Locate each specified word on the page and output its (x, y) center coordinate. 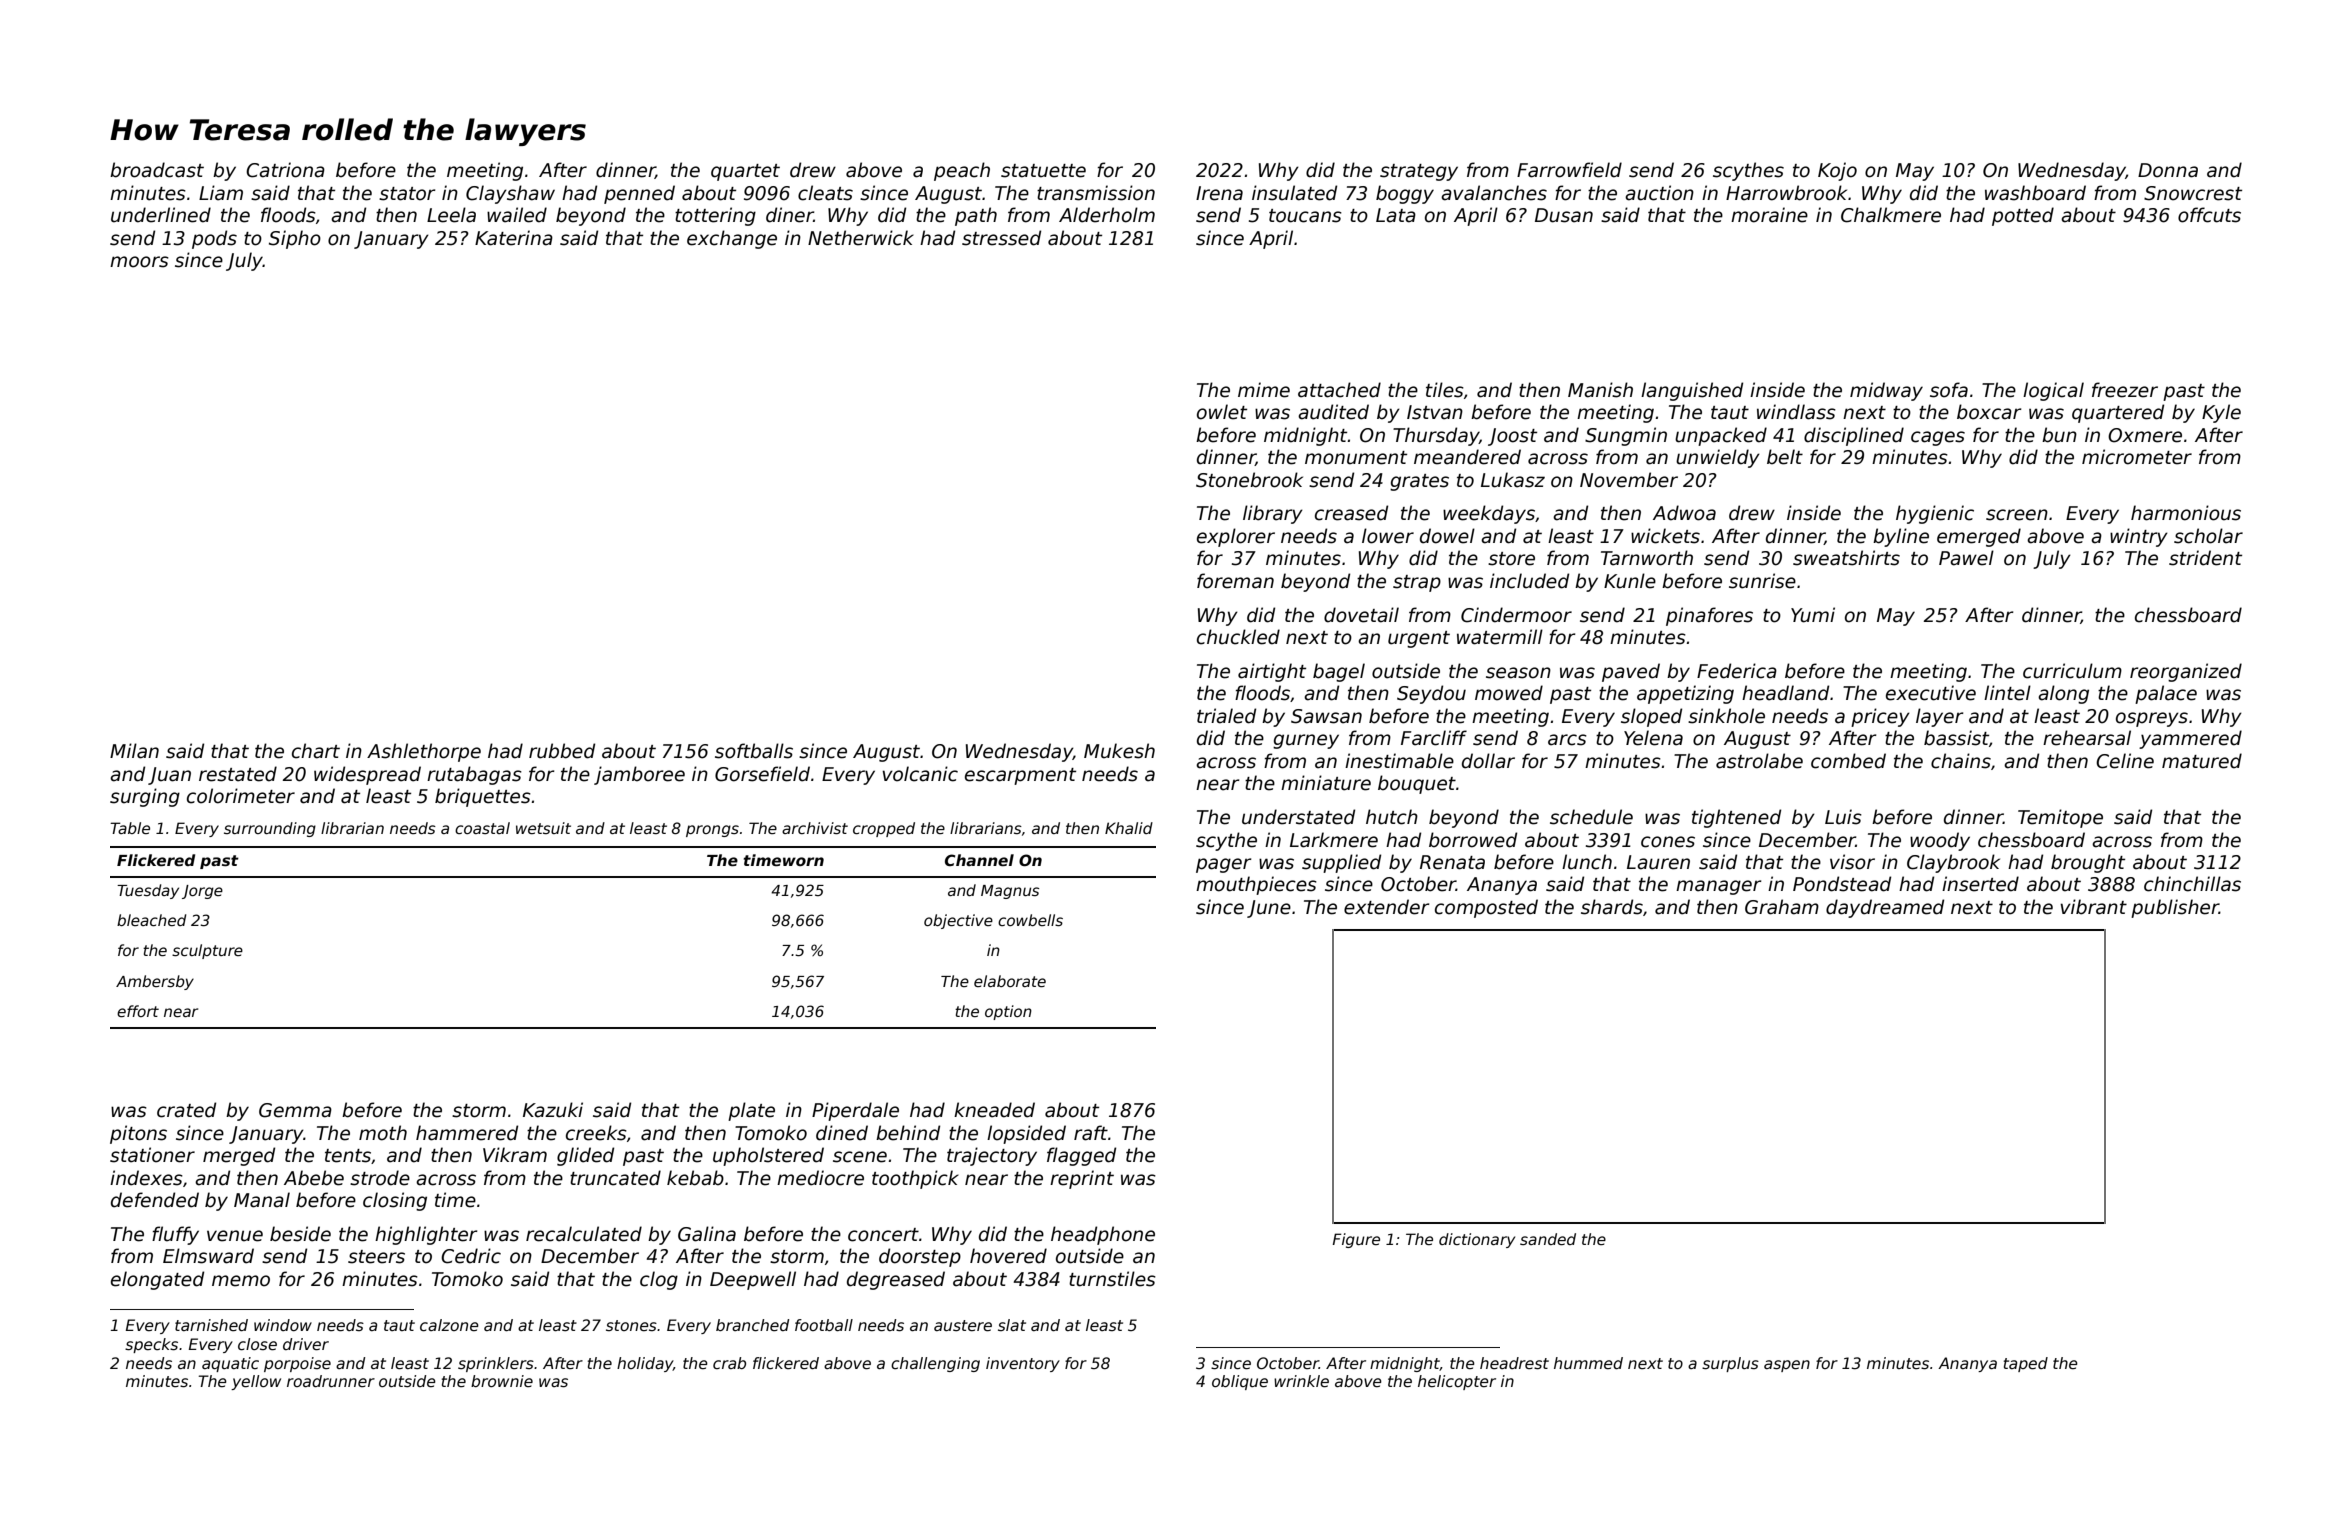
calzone (449, 1325)
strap (1417, 583)
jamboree (639, 775)
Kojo (1837, 171)
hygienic (1935, 514)
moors (139, 262)
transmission (1096, 193)
